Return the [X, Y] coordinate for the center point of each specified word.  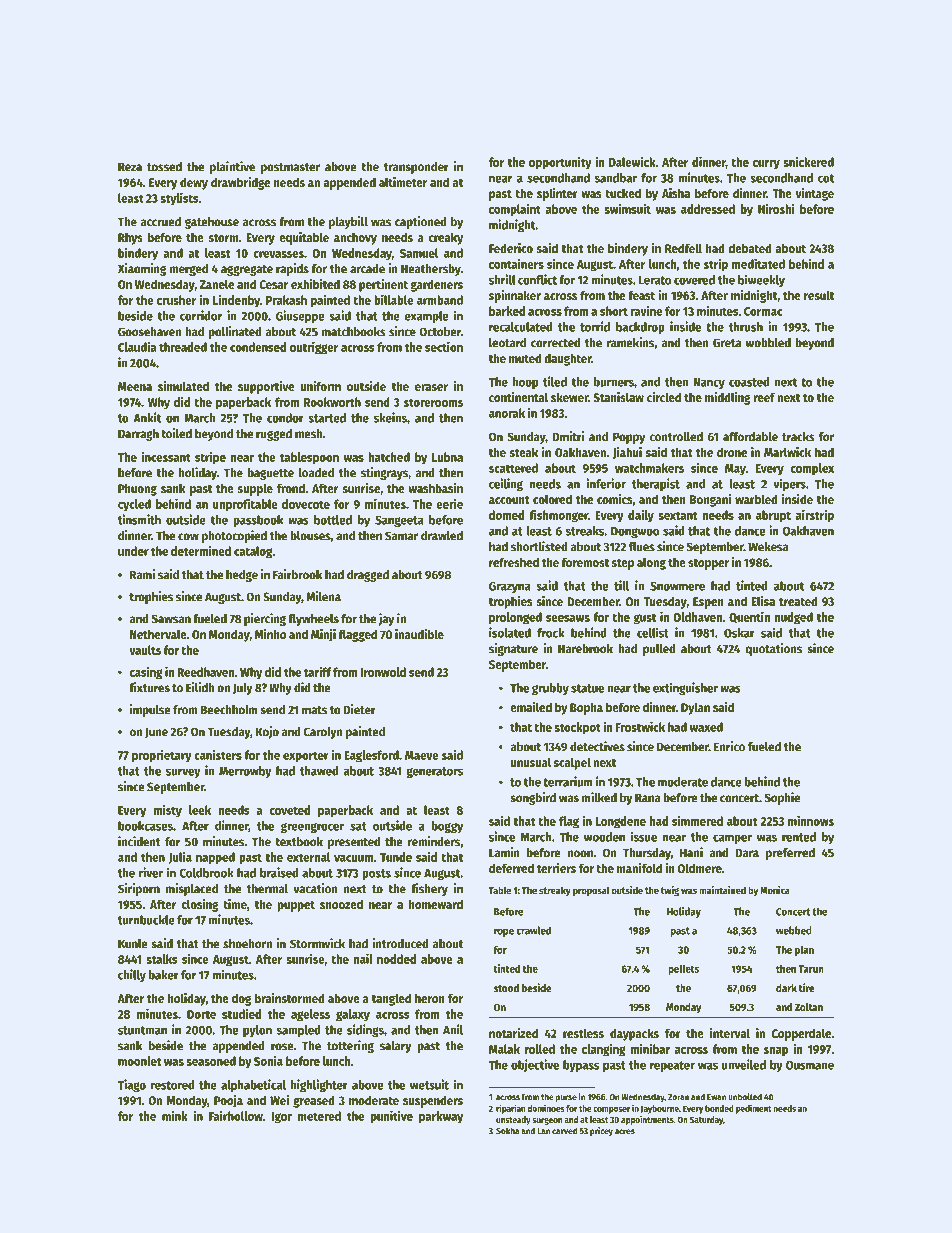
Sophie [782, 798]
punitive [391, 1117]
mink [175, 1115]
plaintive [232, 167]
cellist [653, 632]
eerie [449, 503]
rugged [274, 435]
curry [766, 165]
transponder [416, 168]
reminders [434, 841]
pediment [754, 1109]
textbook [299, 842]
